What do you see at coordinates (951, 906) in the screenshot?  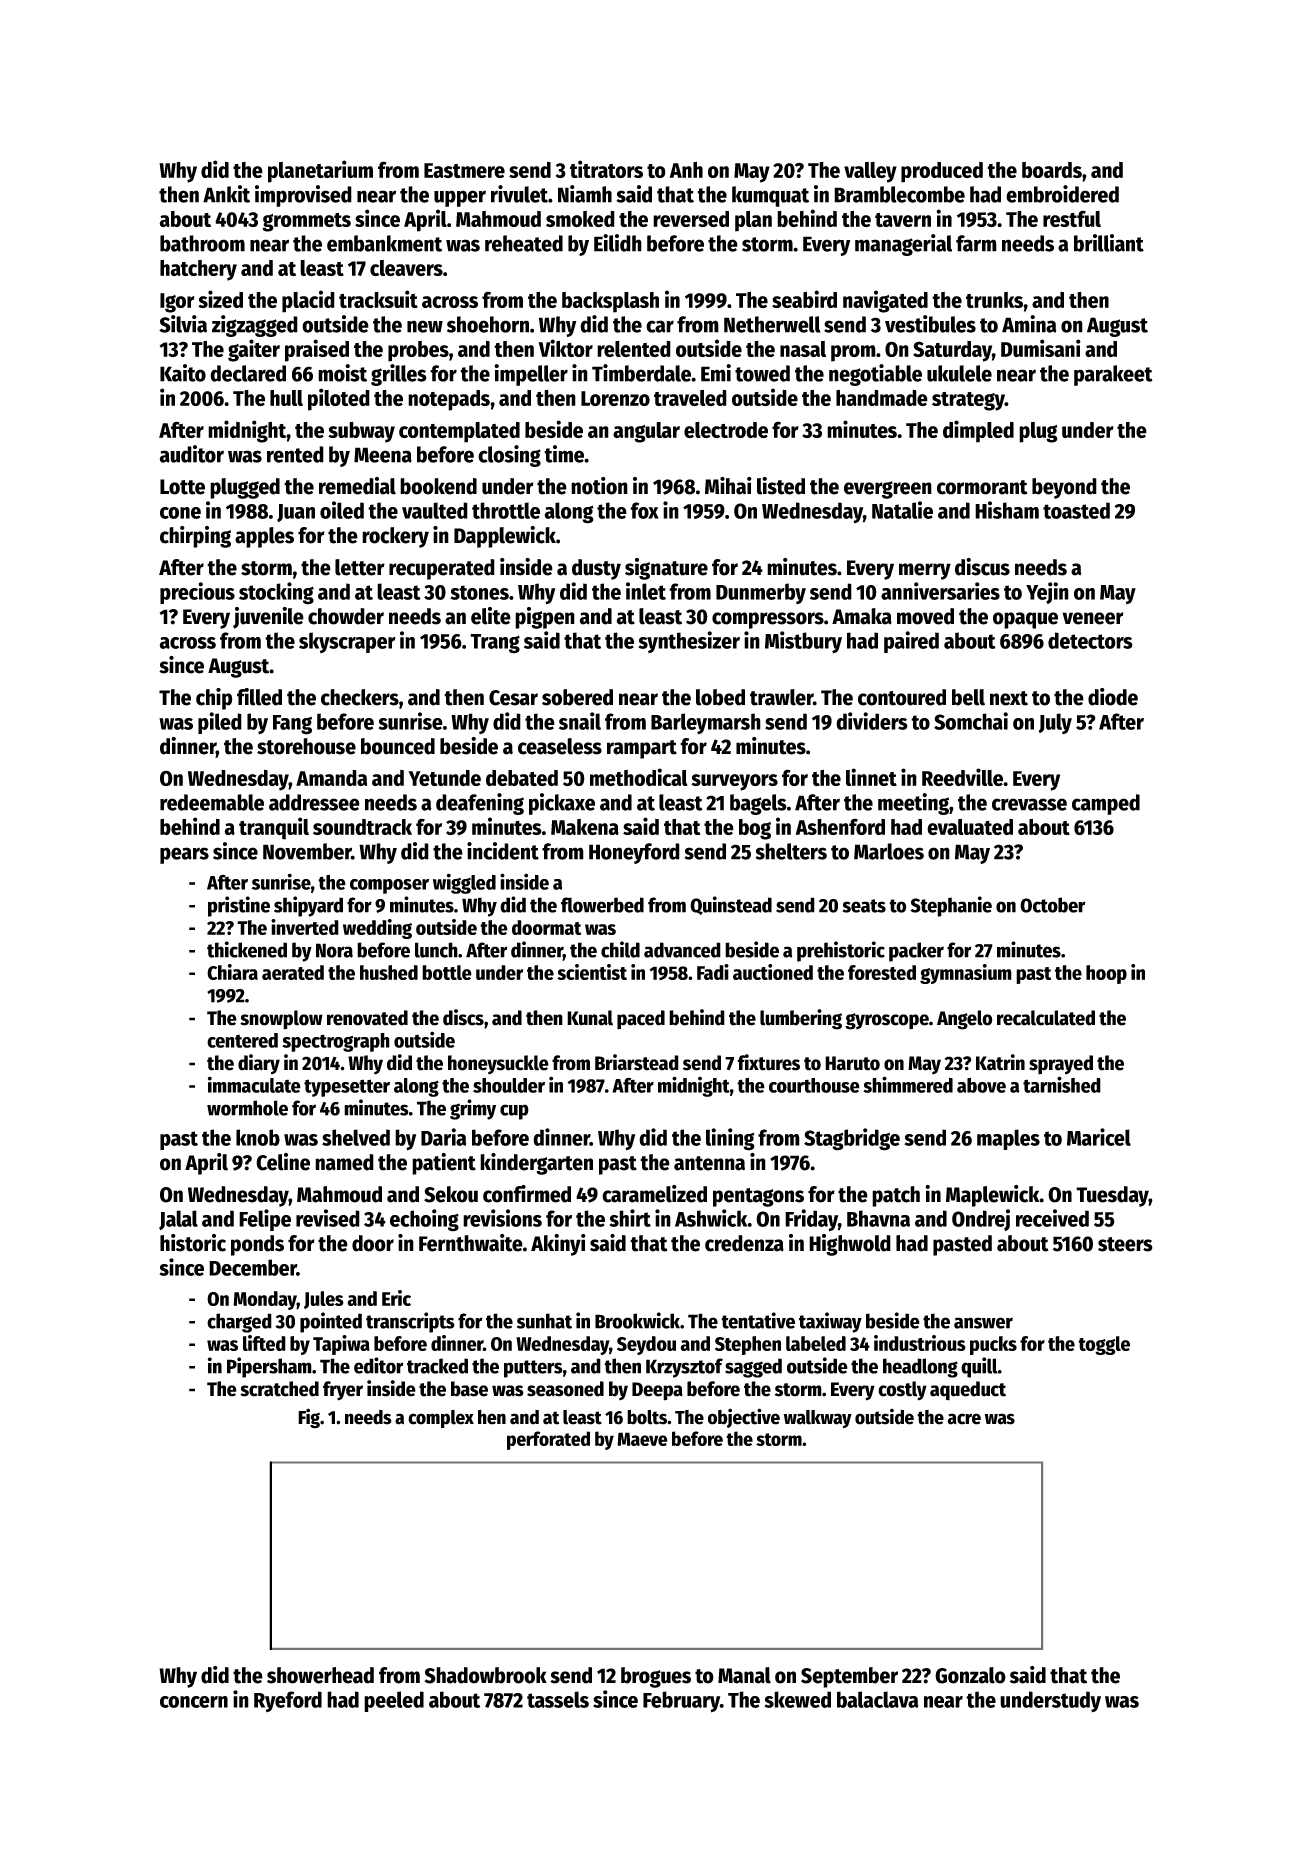 I see `Stephanie` at bounding box center [951, 906].
